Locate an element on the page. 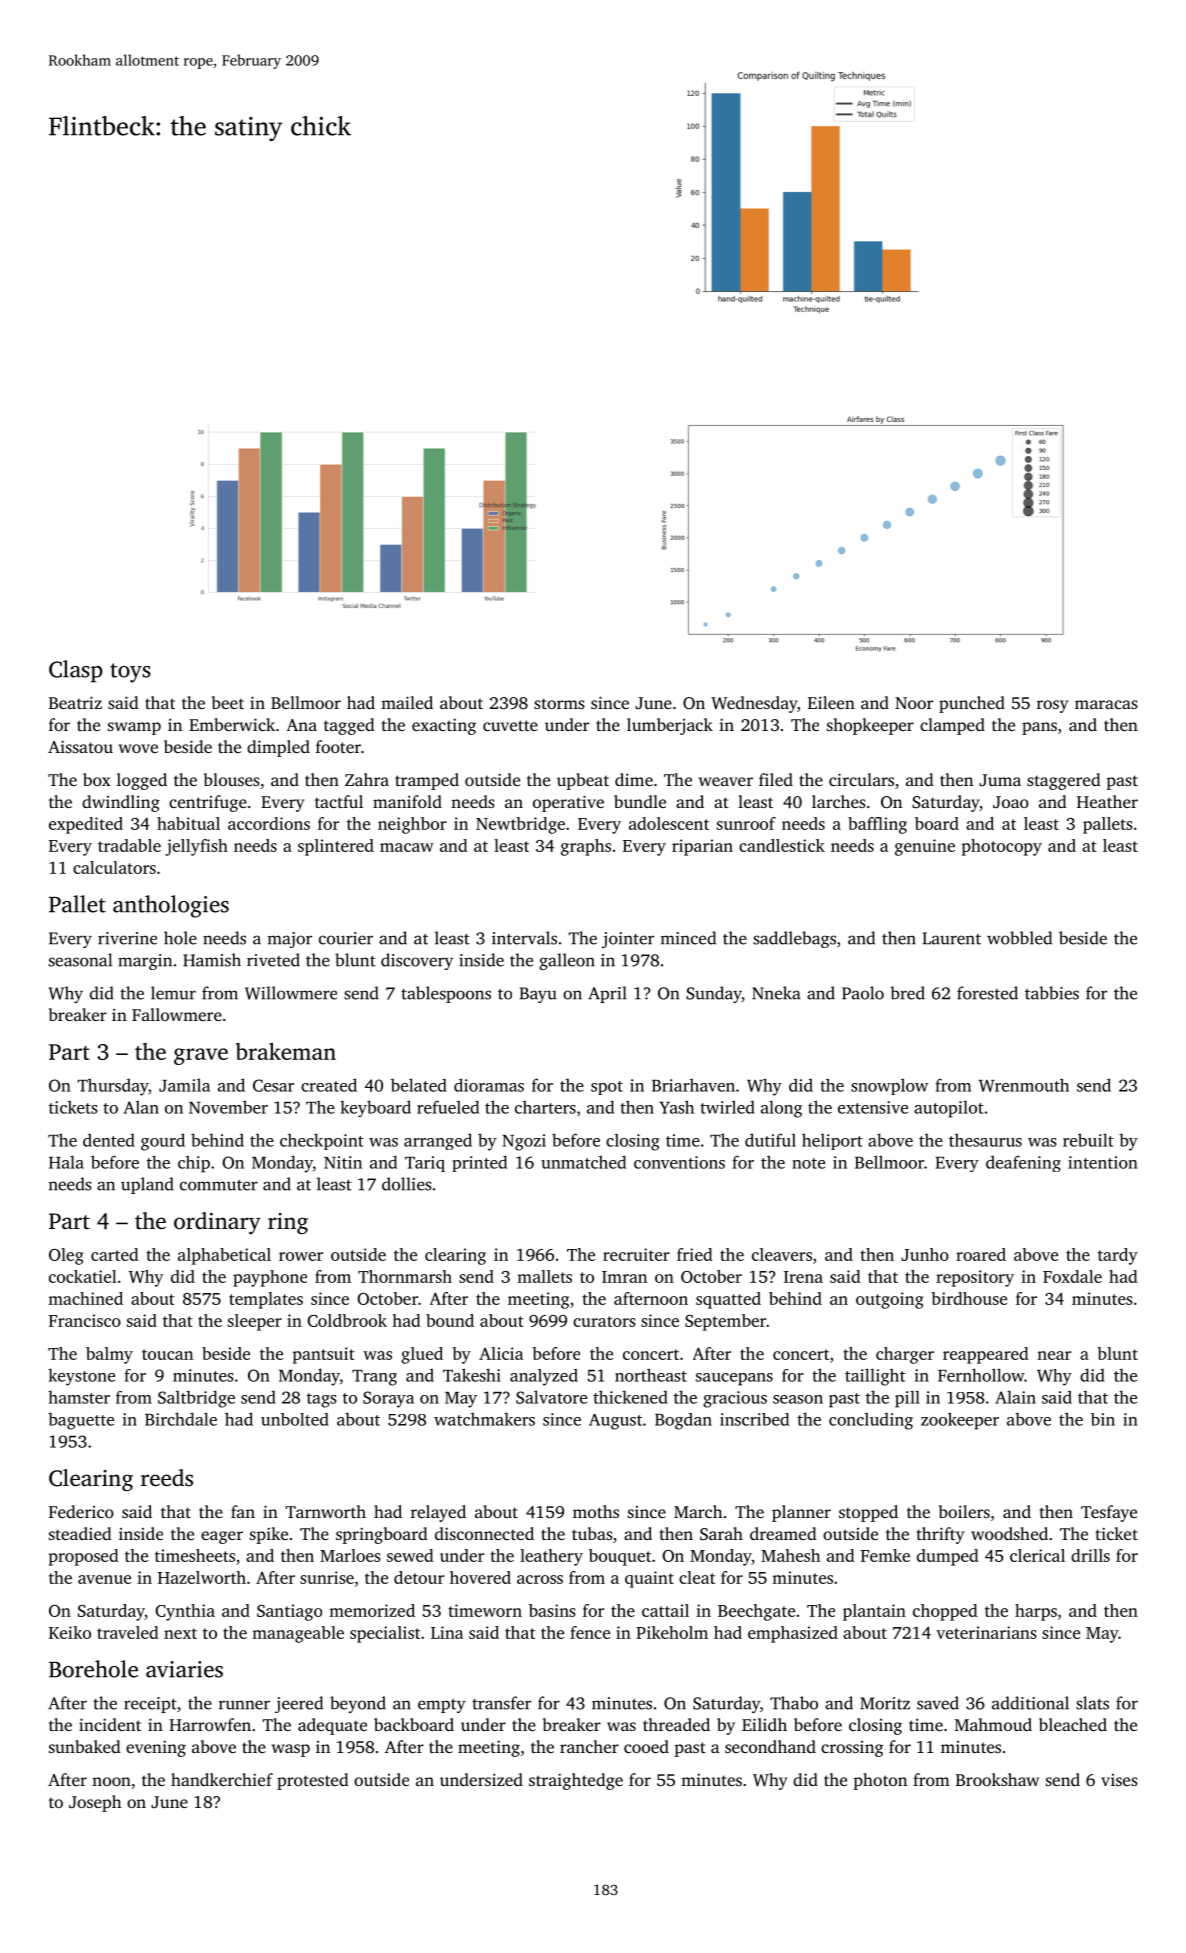 The image size is (1186, 1953). Sarah is located at coordinates (721, 1534).
